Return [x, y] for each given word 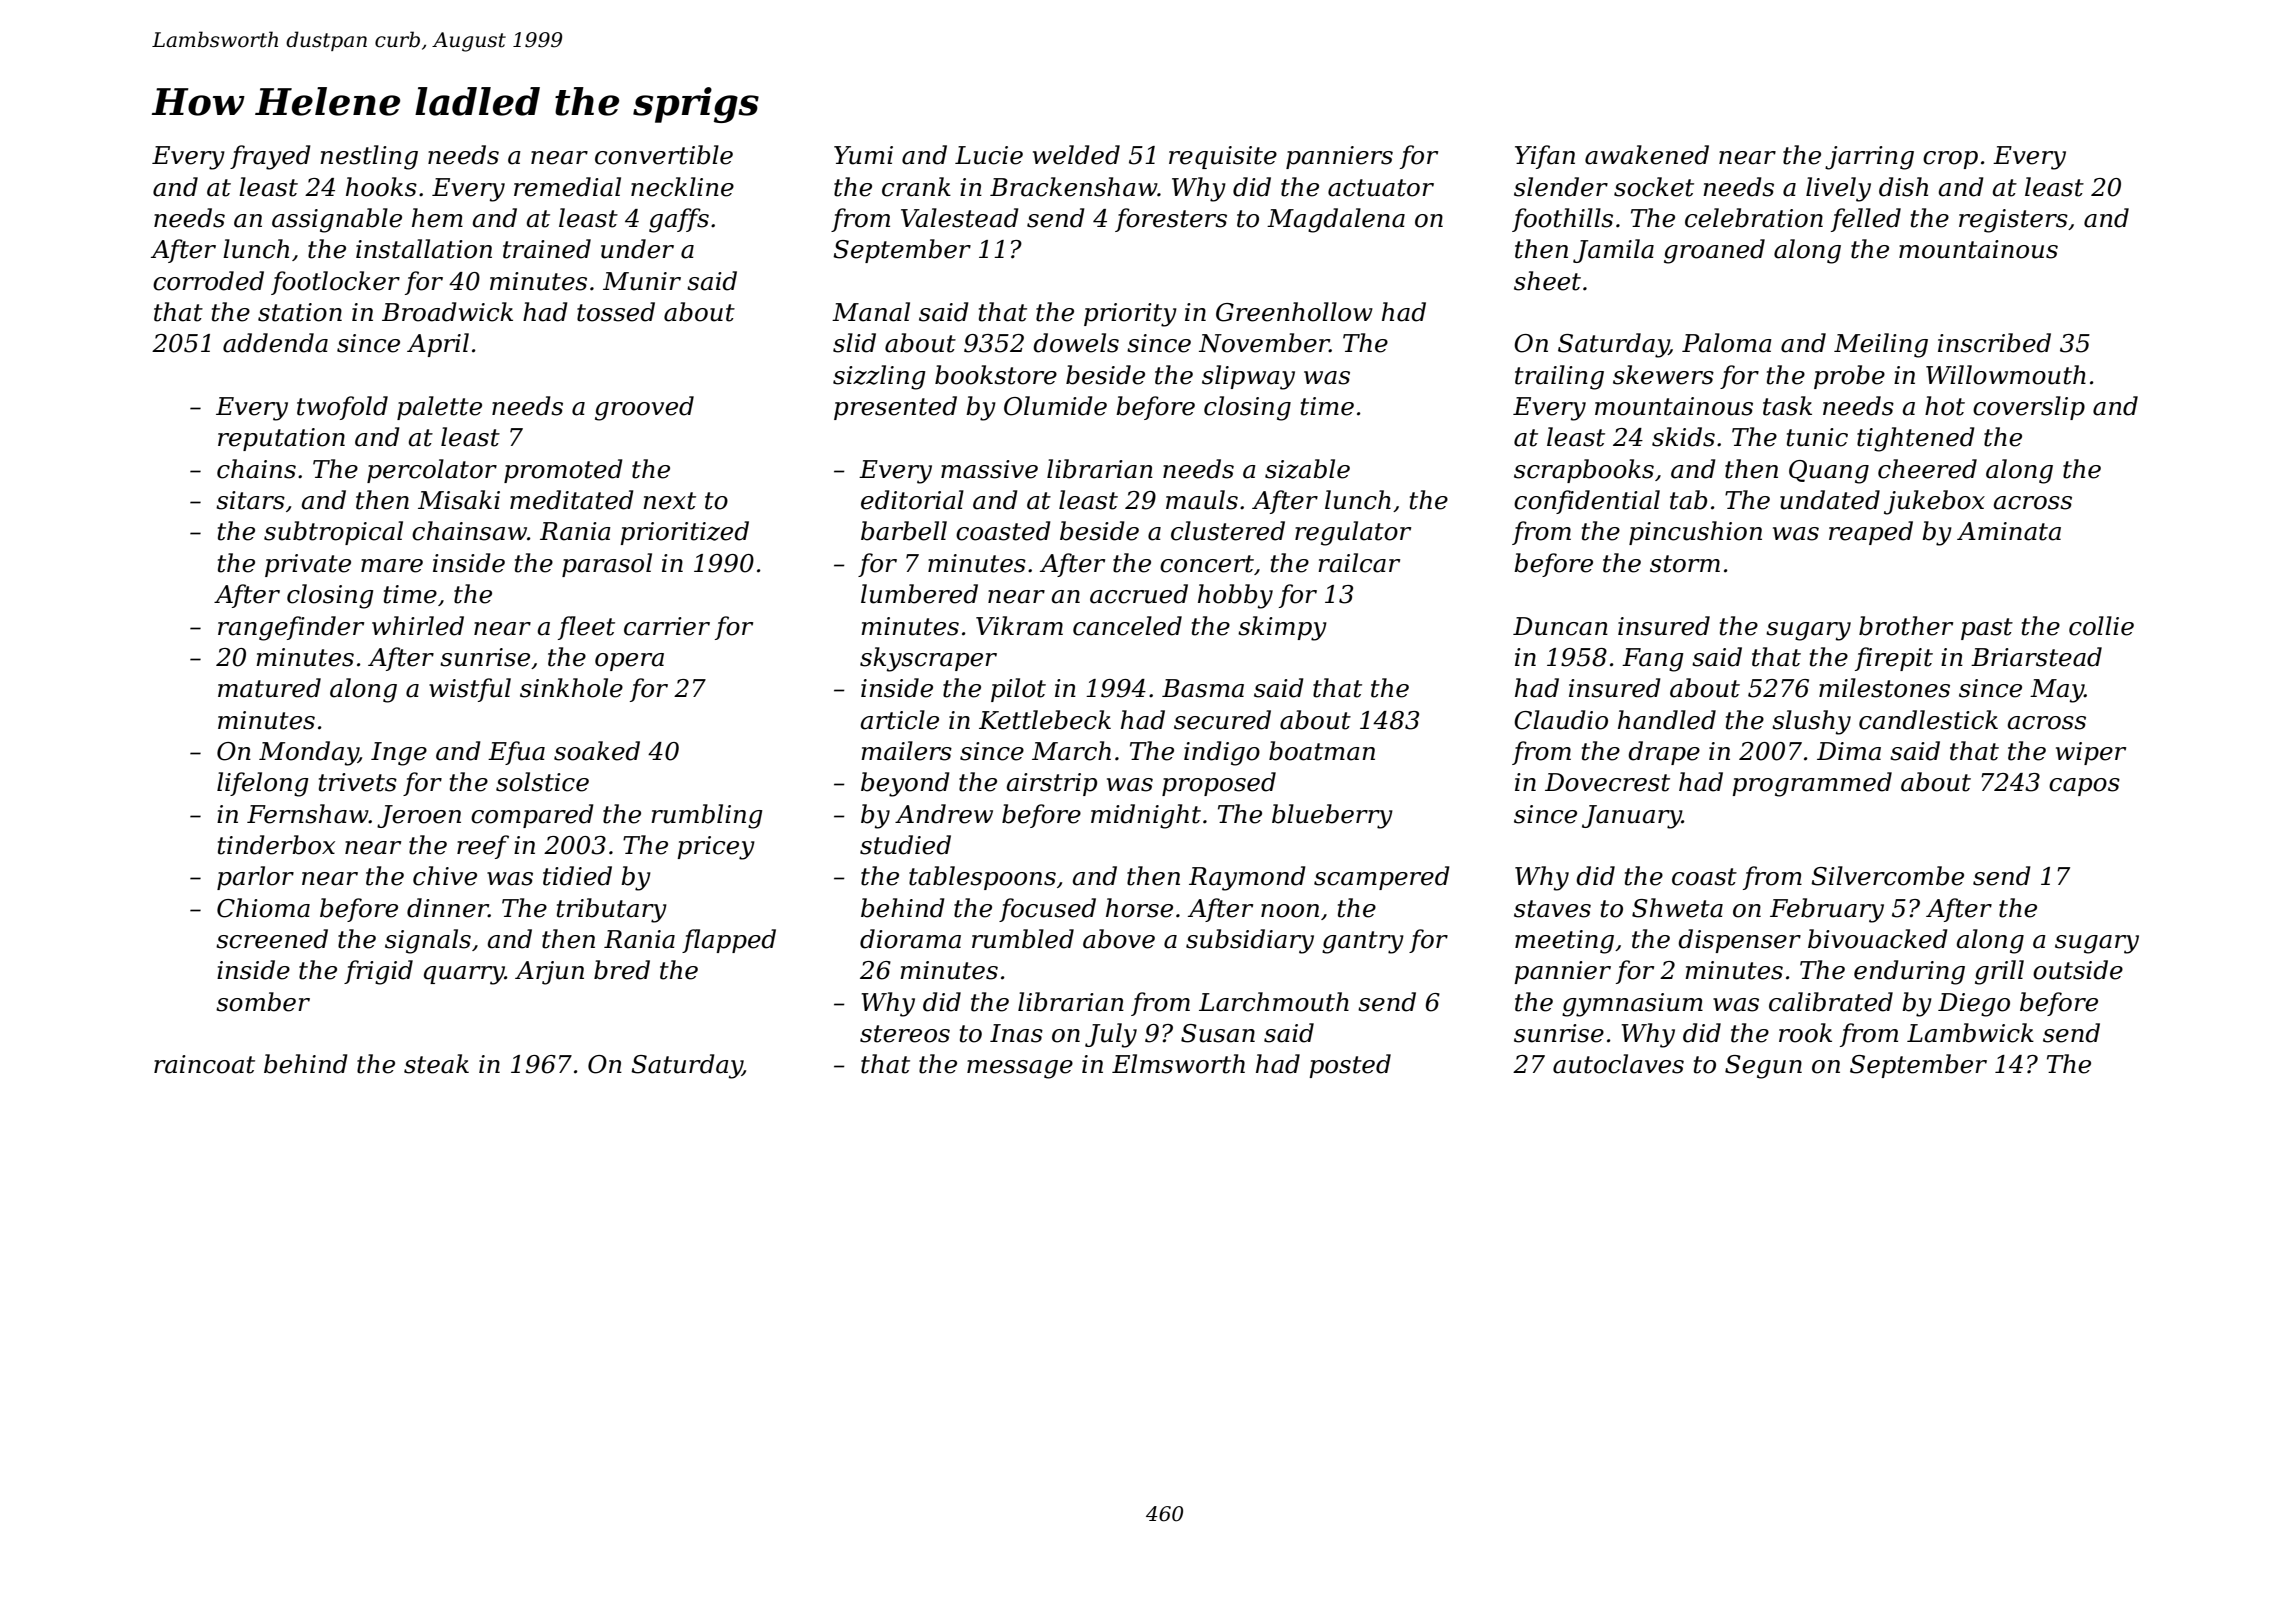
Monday [308, 753]
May [2057, 691]
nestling [369, 157]
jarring [1869, 158]
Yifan [1545, 157]
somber [263, 1002]
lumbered [919, 594]
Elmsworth [1178, 1064]
